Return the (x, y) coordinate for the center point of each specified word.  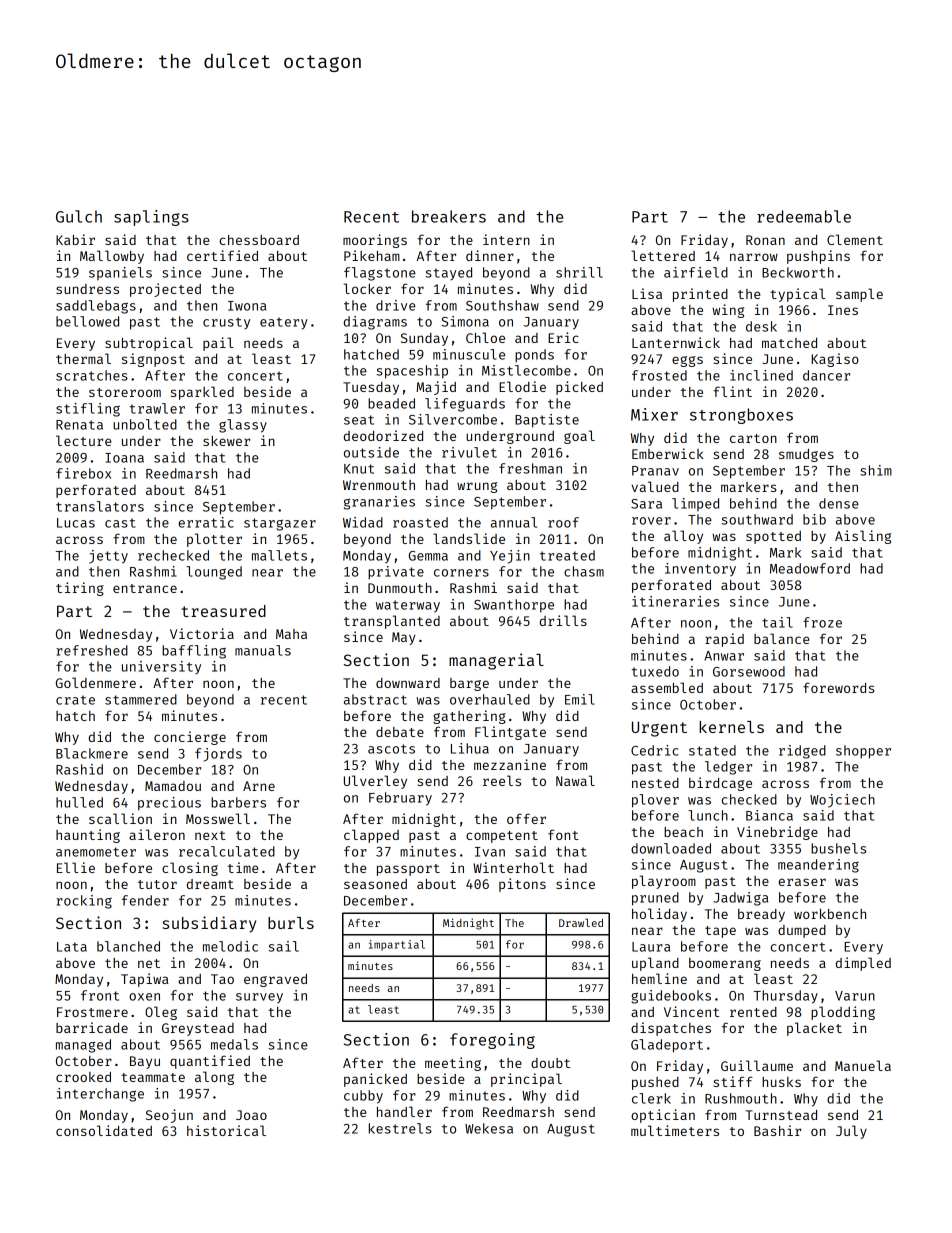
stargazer (280, 524)
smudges (806, 455)
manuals (263, 650)
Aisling (863, 537)
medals (234, 1044)
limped (695, 504)
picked (579, 388)
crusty (226, 323)
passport (408, 870)
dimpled (863, 964)
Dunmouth (400, 588)
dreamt (210, 884)
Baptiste (547, 421)
